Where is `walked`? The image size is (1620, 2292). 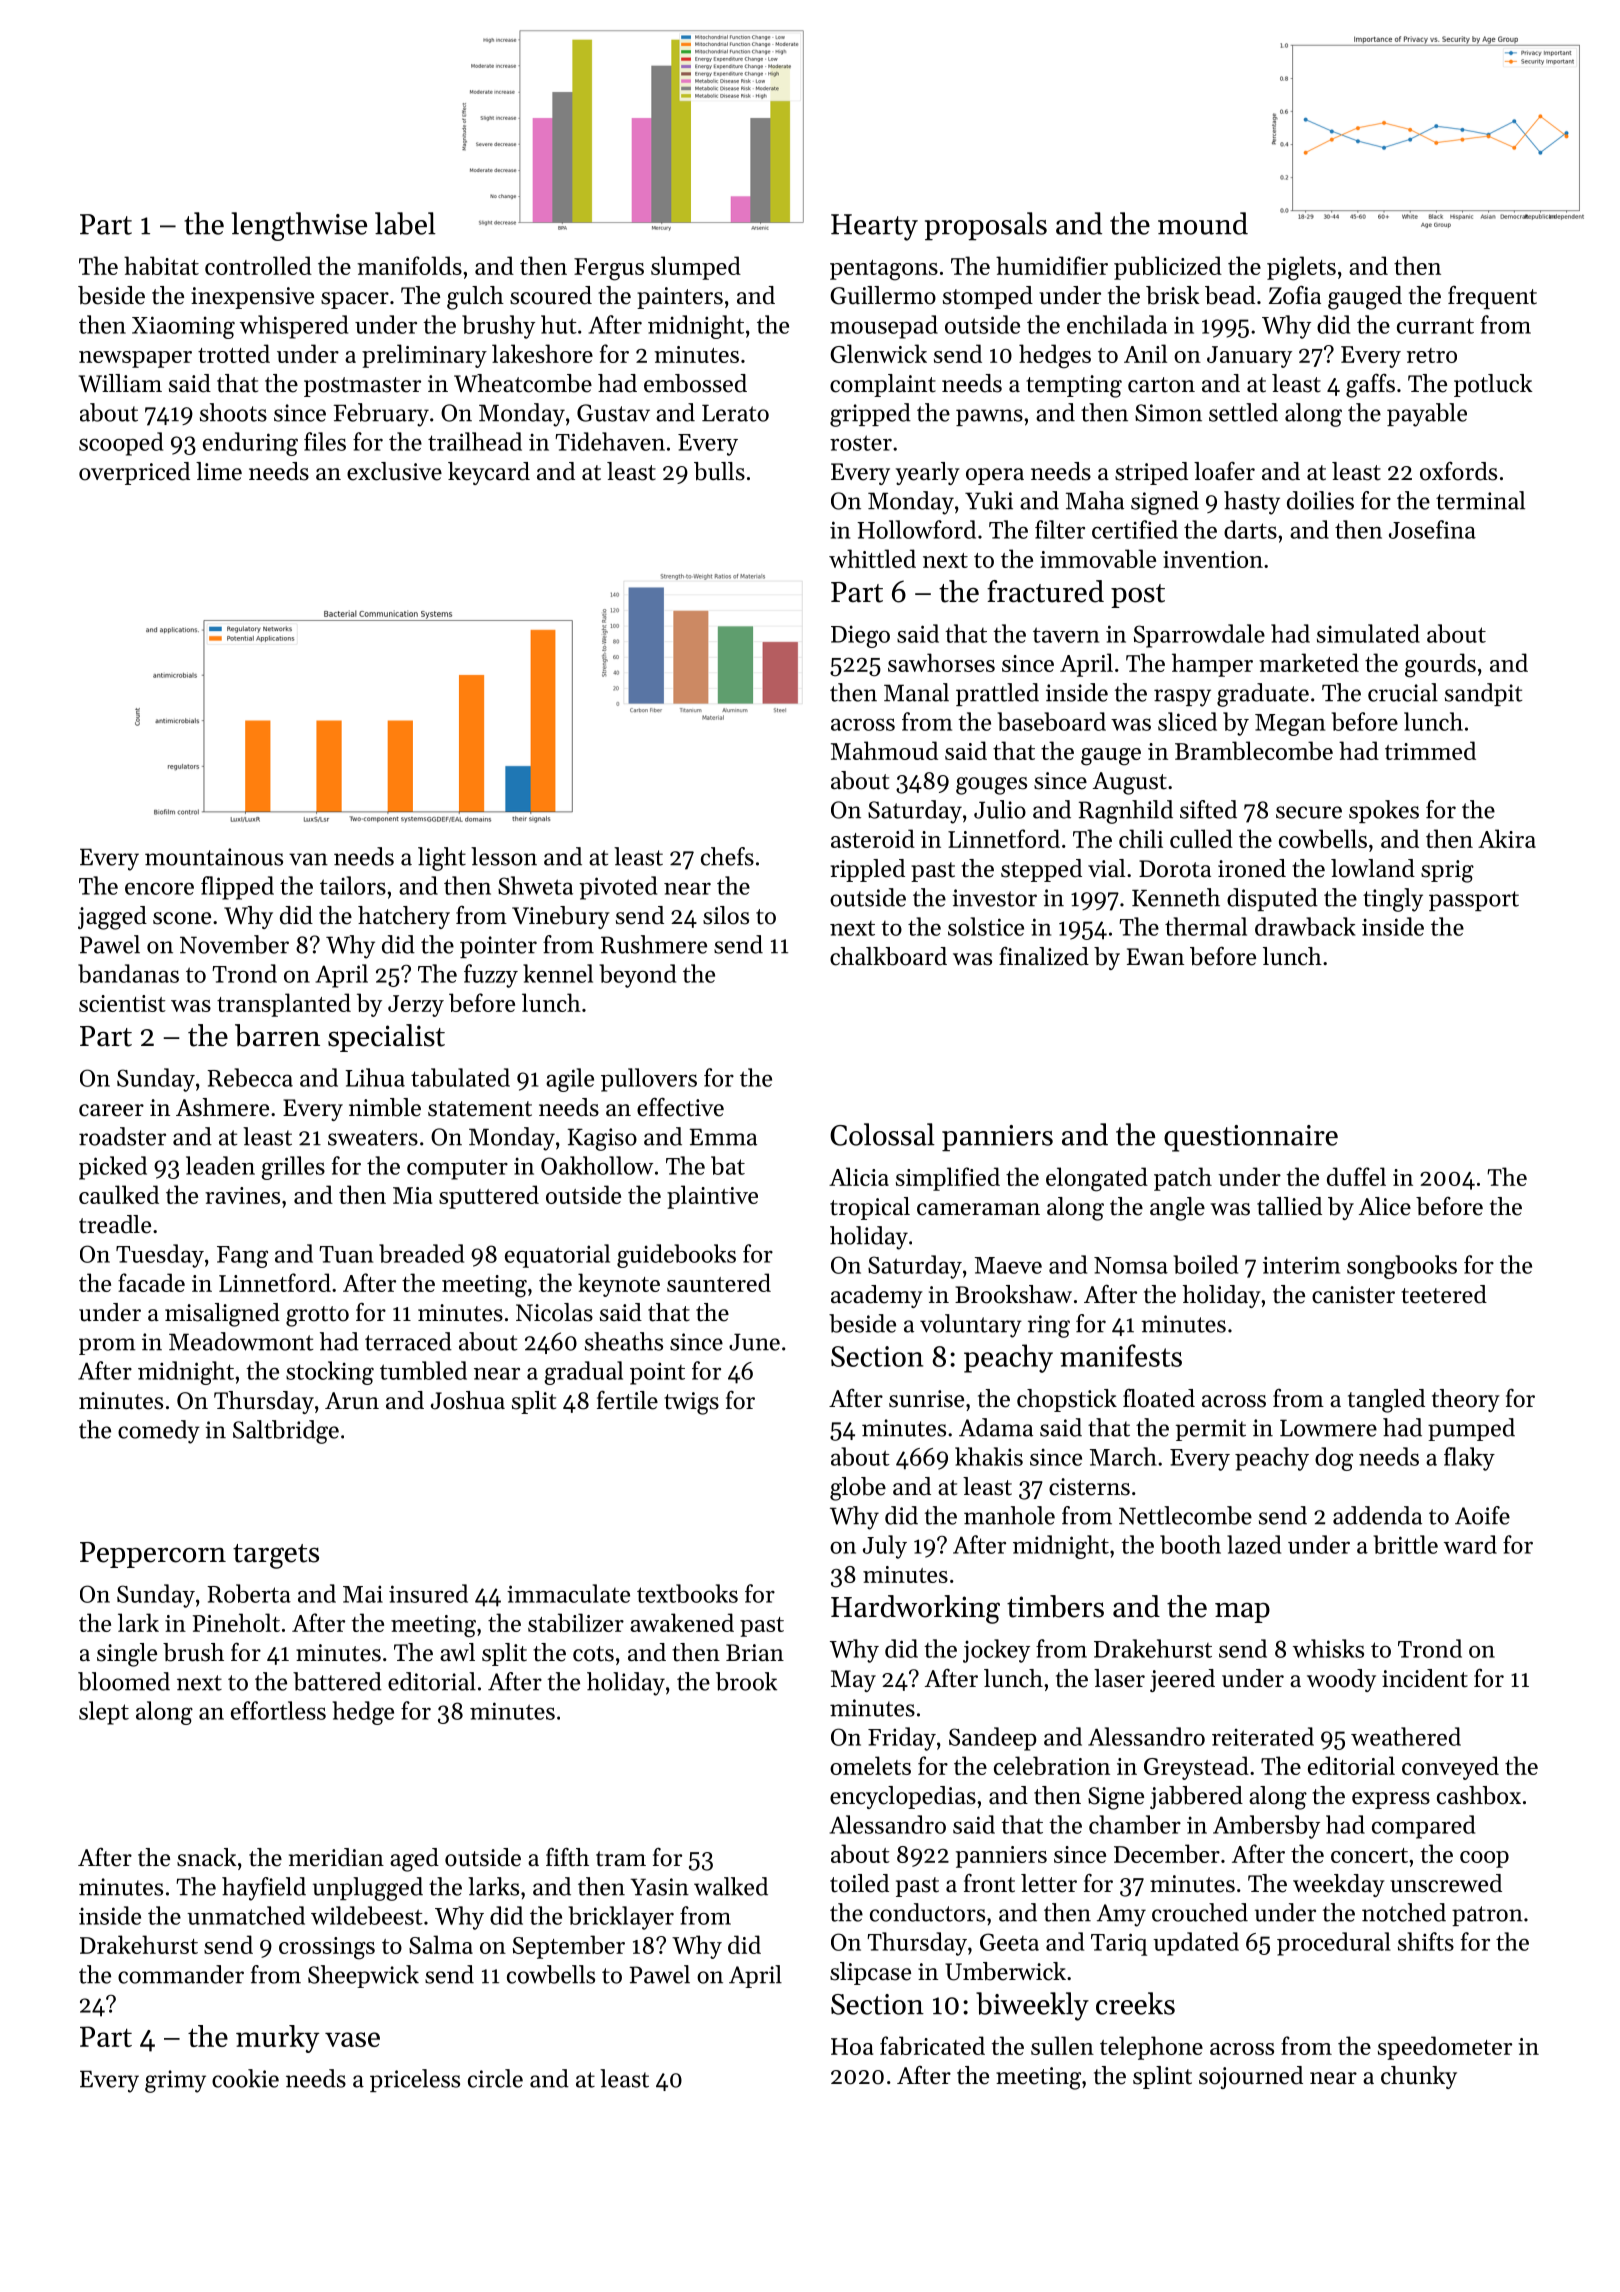 walked is located at coordinates (731, 1886).
